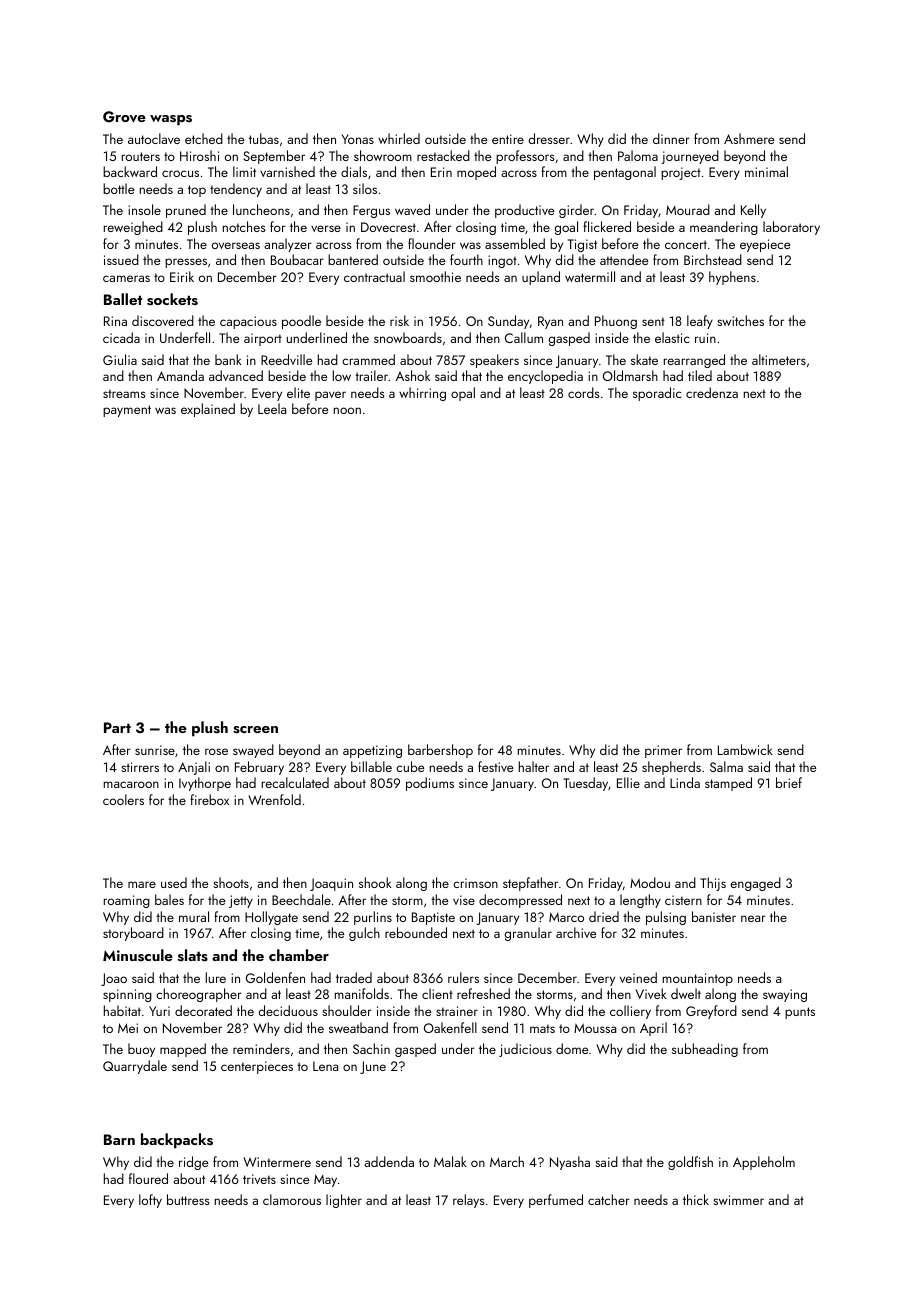  What do you see at coordinates (800, 1013) in the screenshot?
I see `punts` at bounding box center [800, 1013].
